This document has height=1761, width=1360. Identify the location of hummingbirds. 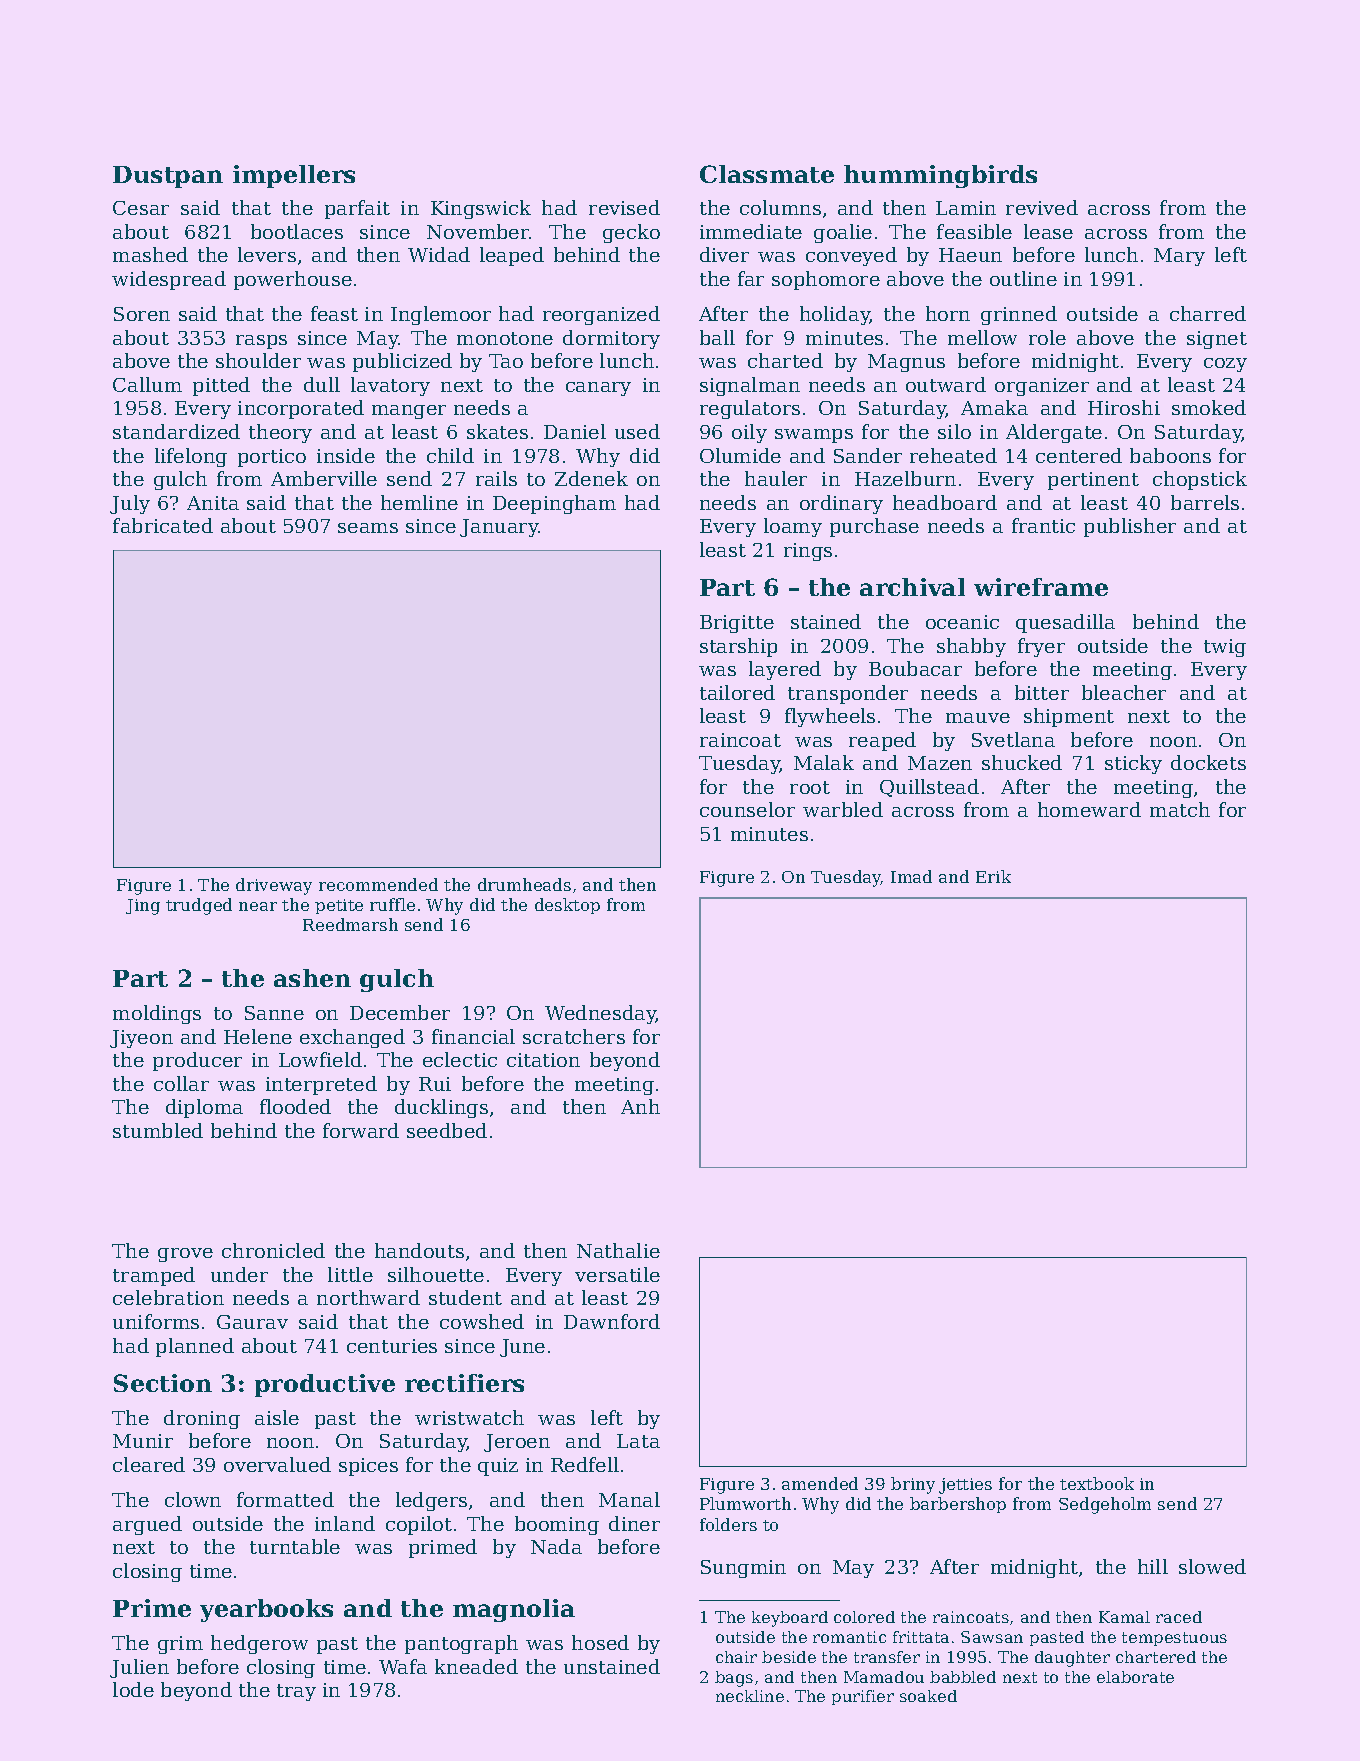
(940, 176).
